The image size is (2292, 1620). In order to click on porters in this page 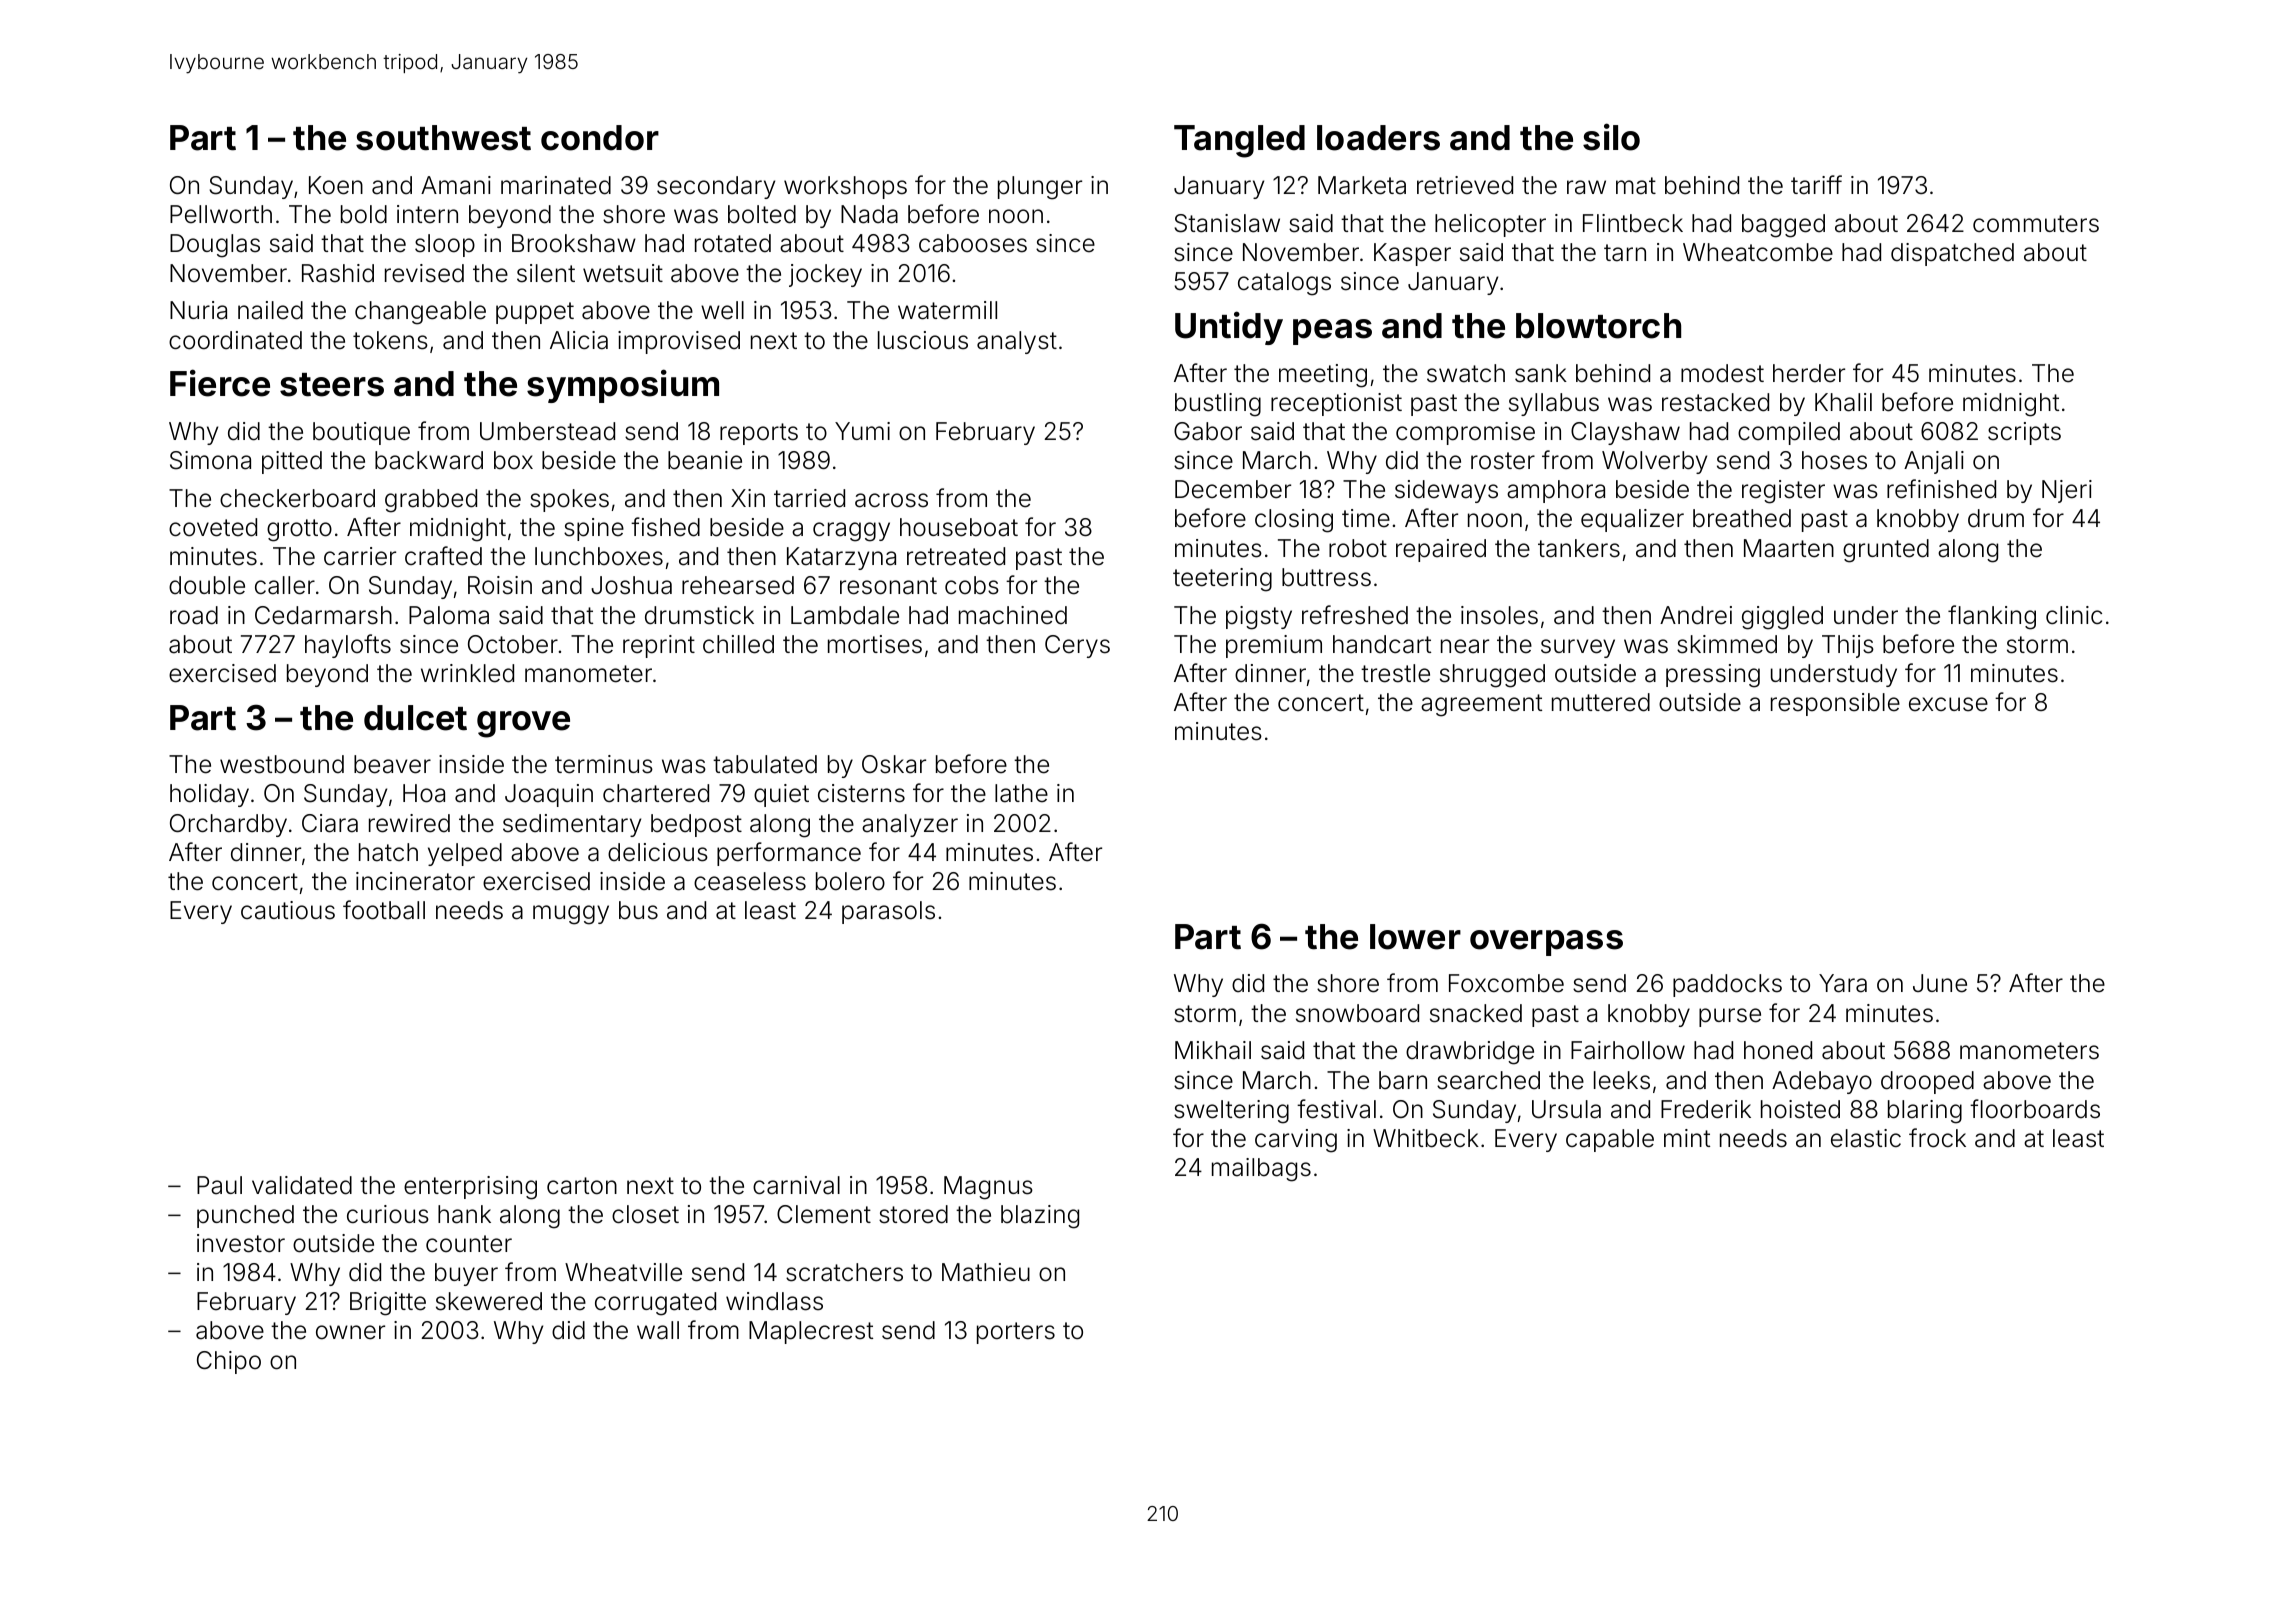, I will do `click(1016, 1333)`.
